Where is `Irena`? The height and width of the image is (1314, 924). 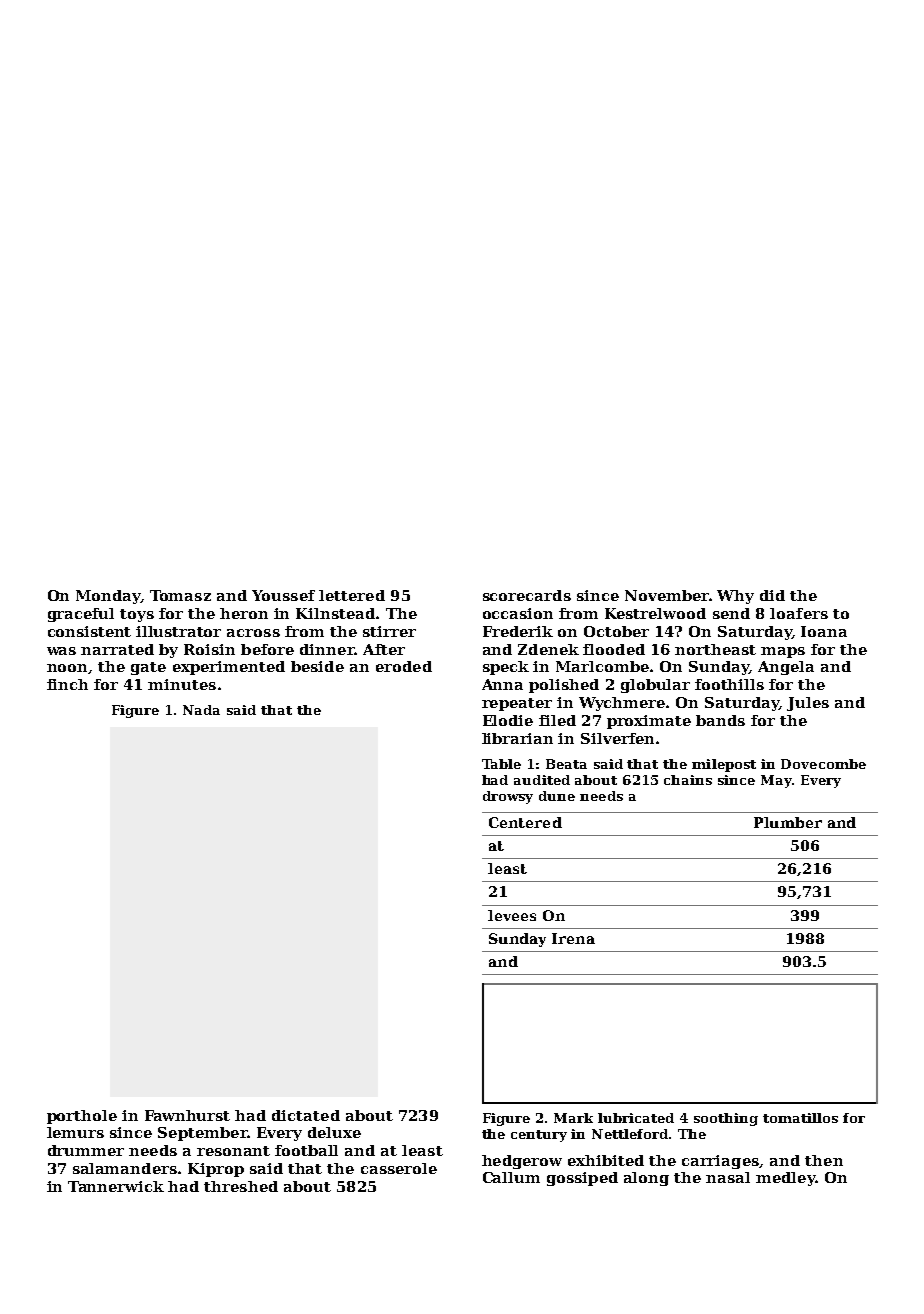
Irena is located at coordinates (573, 938).
